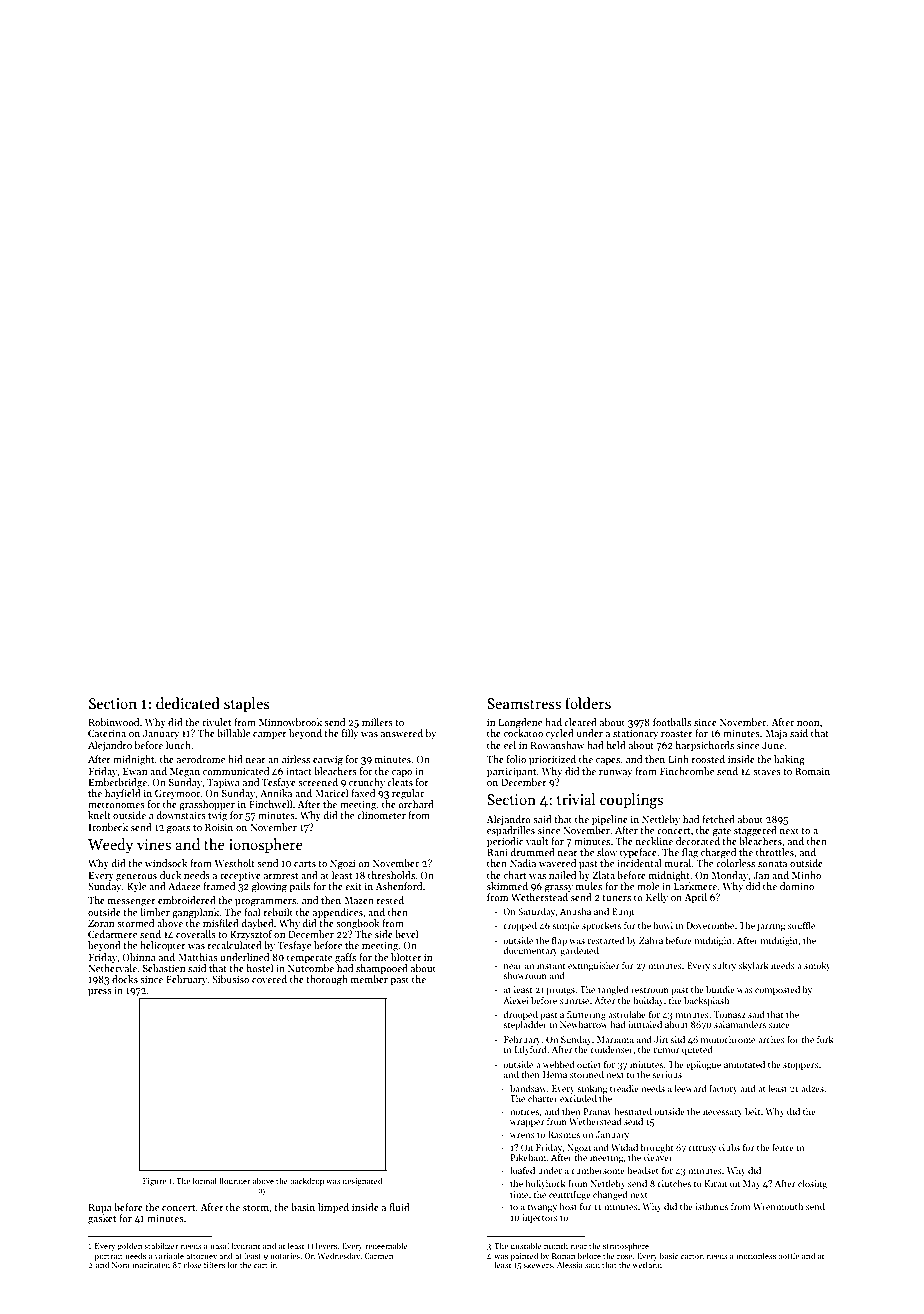 This screenshot has width=924, height=1314. I want to click on staples, so click(247, 704).
